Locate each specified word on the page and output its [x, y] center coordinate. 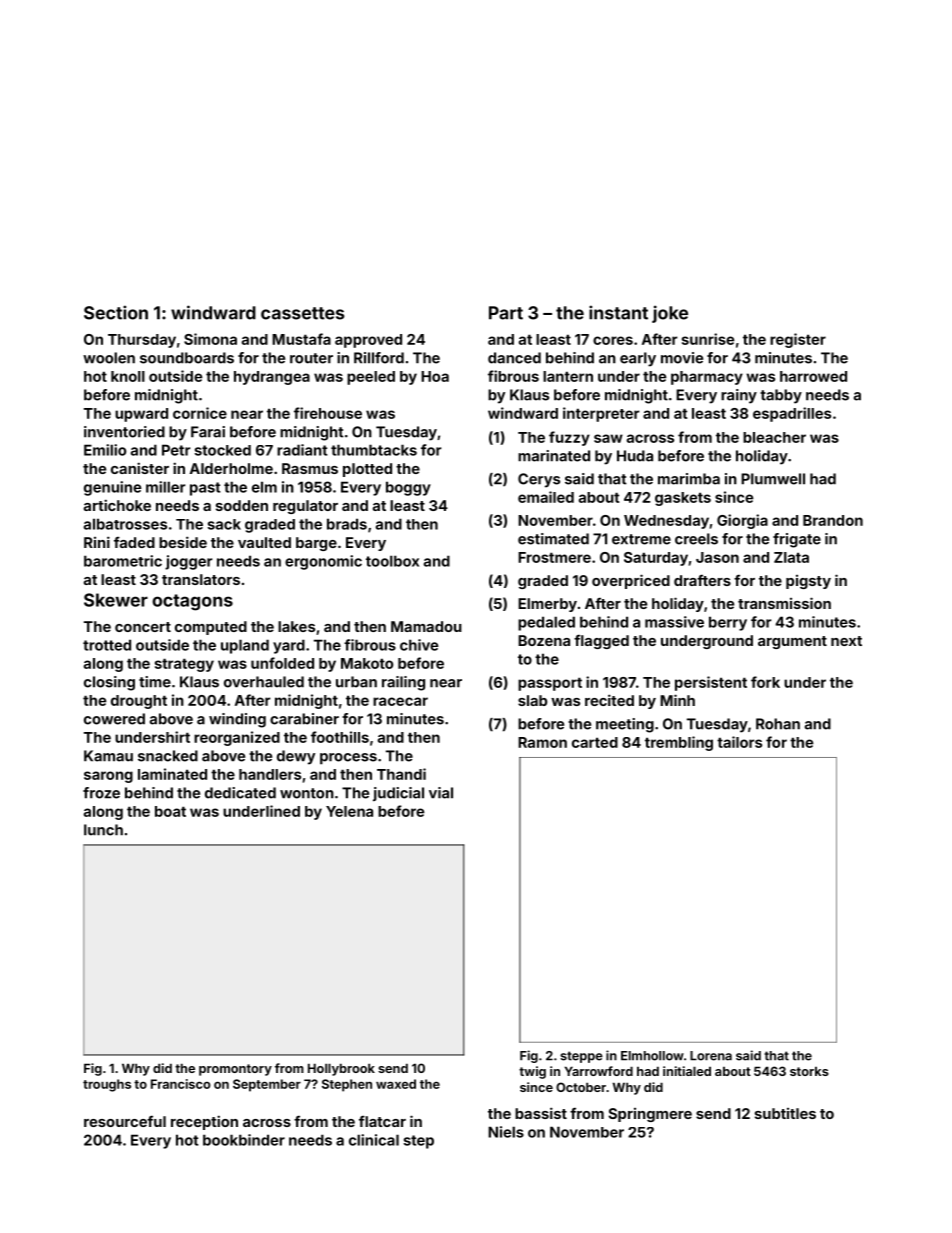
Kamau [108, 756]
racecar [400, 701]
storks [809, 1071]
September [267, 1085]
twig [532, 1072]
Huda [635, 456]
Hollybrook [341, 1069]
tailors [739, 742]
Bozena [544, 640]
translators [201, 579]
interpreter [601, 414]
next [846, 641]
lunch [103, 830]
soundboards [187, 358]
